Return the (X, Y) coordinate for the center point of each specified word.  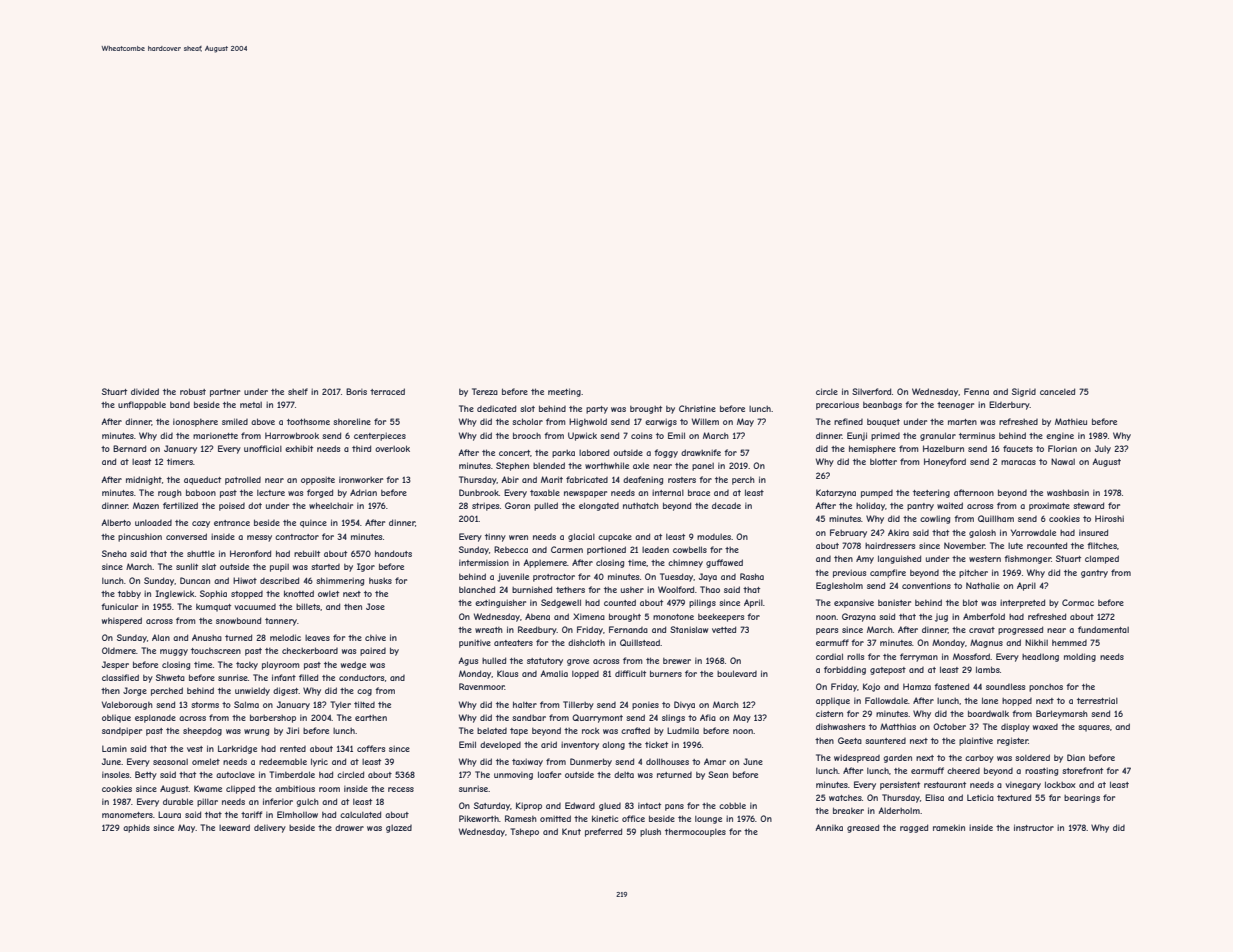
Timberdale (292, 774)
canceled (1057, 391)
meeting (564, 392)
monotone (673, 617)
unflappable (142, 405)
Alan (161, 637)
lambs (988, 669)
